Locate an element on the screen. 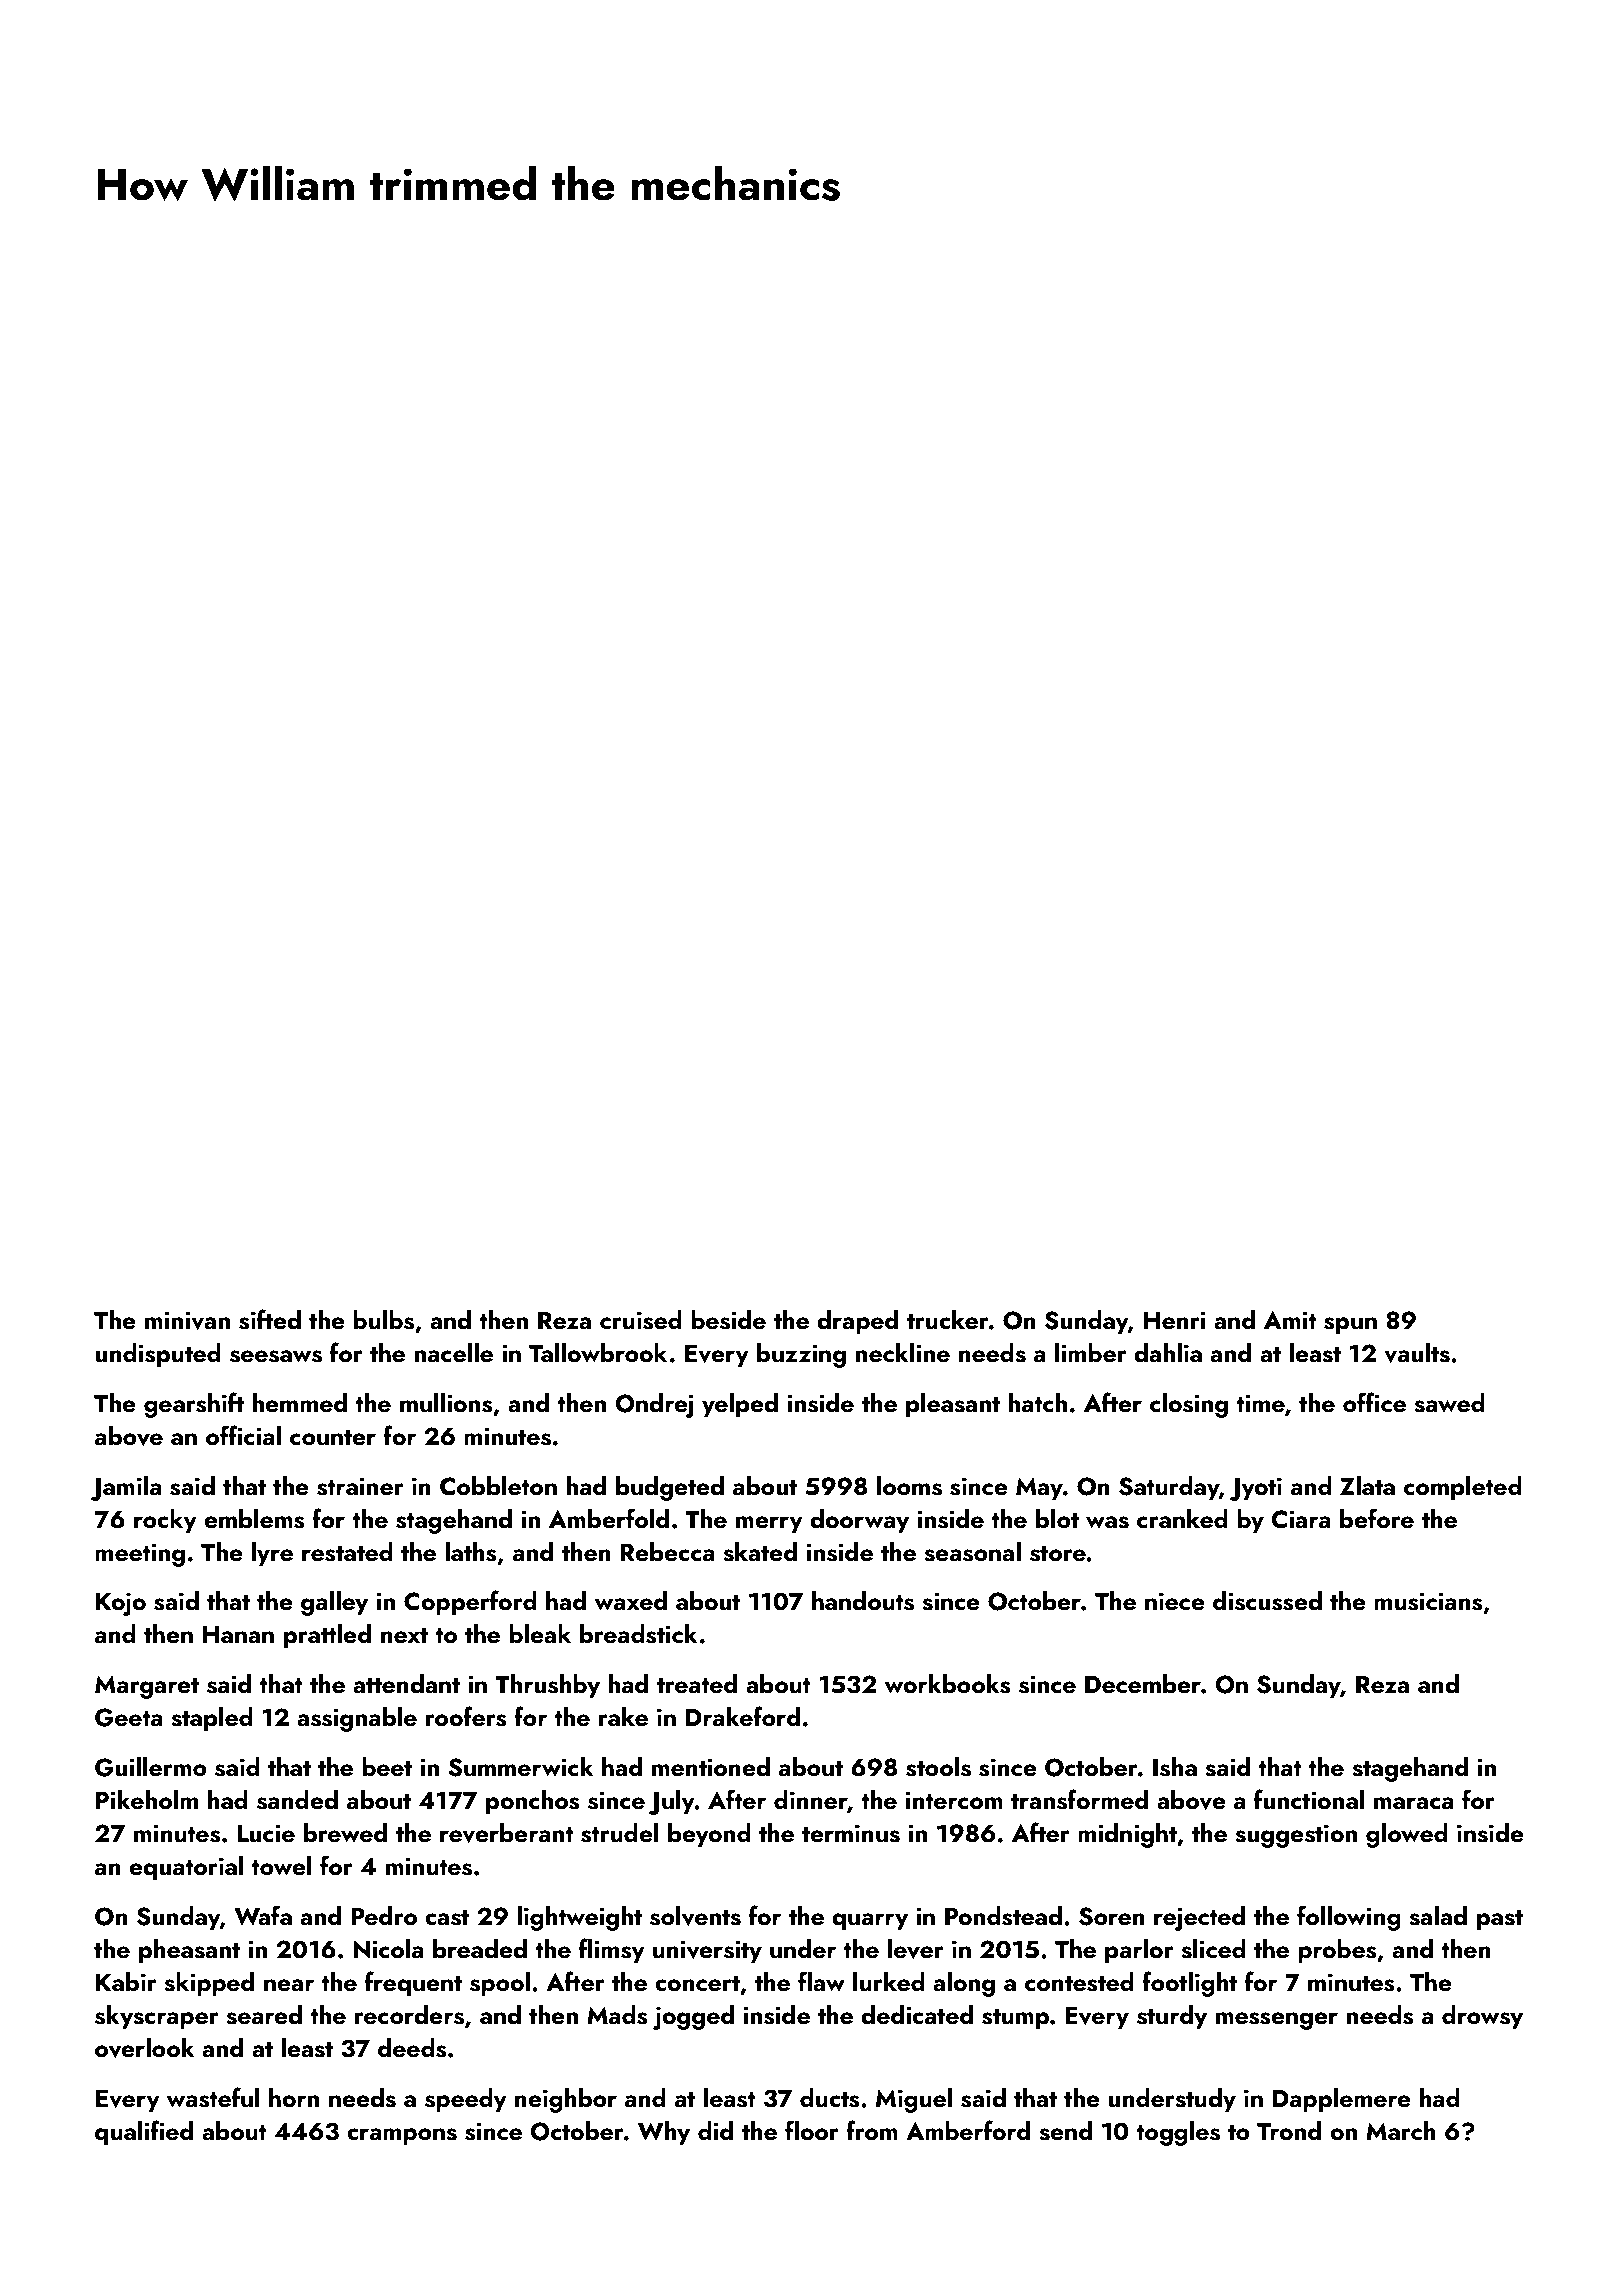 This screenshot has height=2292, width=1620. qualified is located at coordinates (144, 2133).
